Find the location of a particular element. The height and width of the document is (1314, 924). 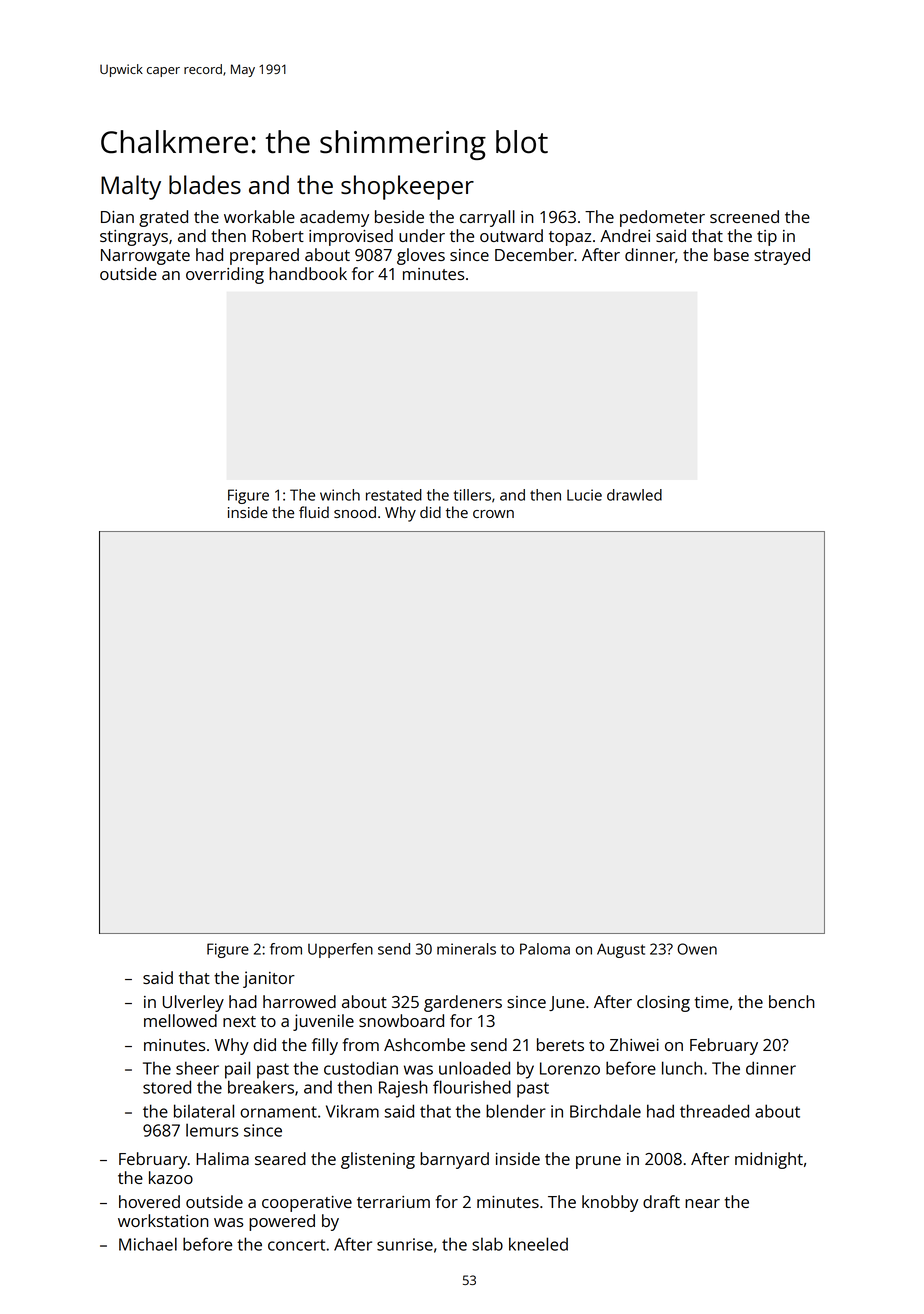

strayed is located at coordinates (782, 256).
